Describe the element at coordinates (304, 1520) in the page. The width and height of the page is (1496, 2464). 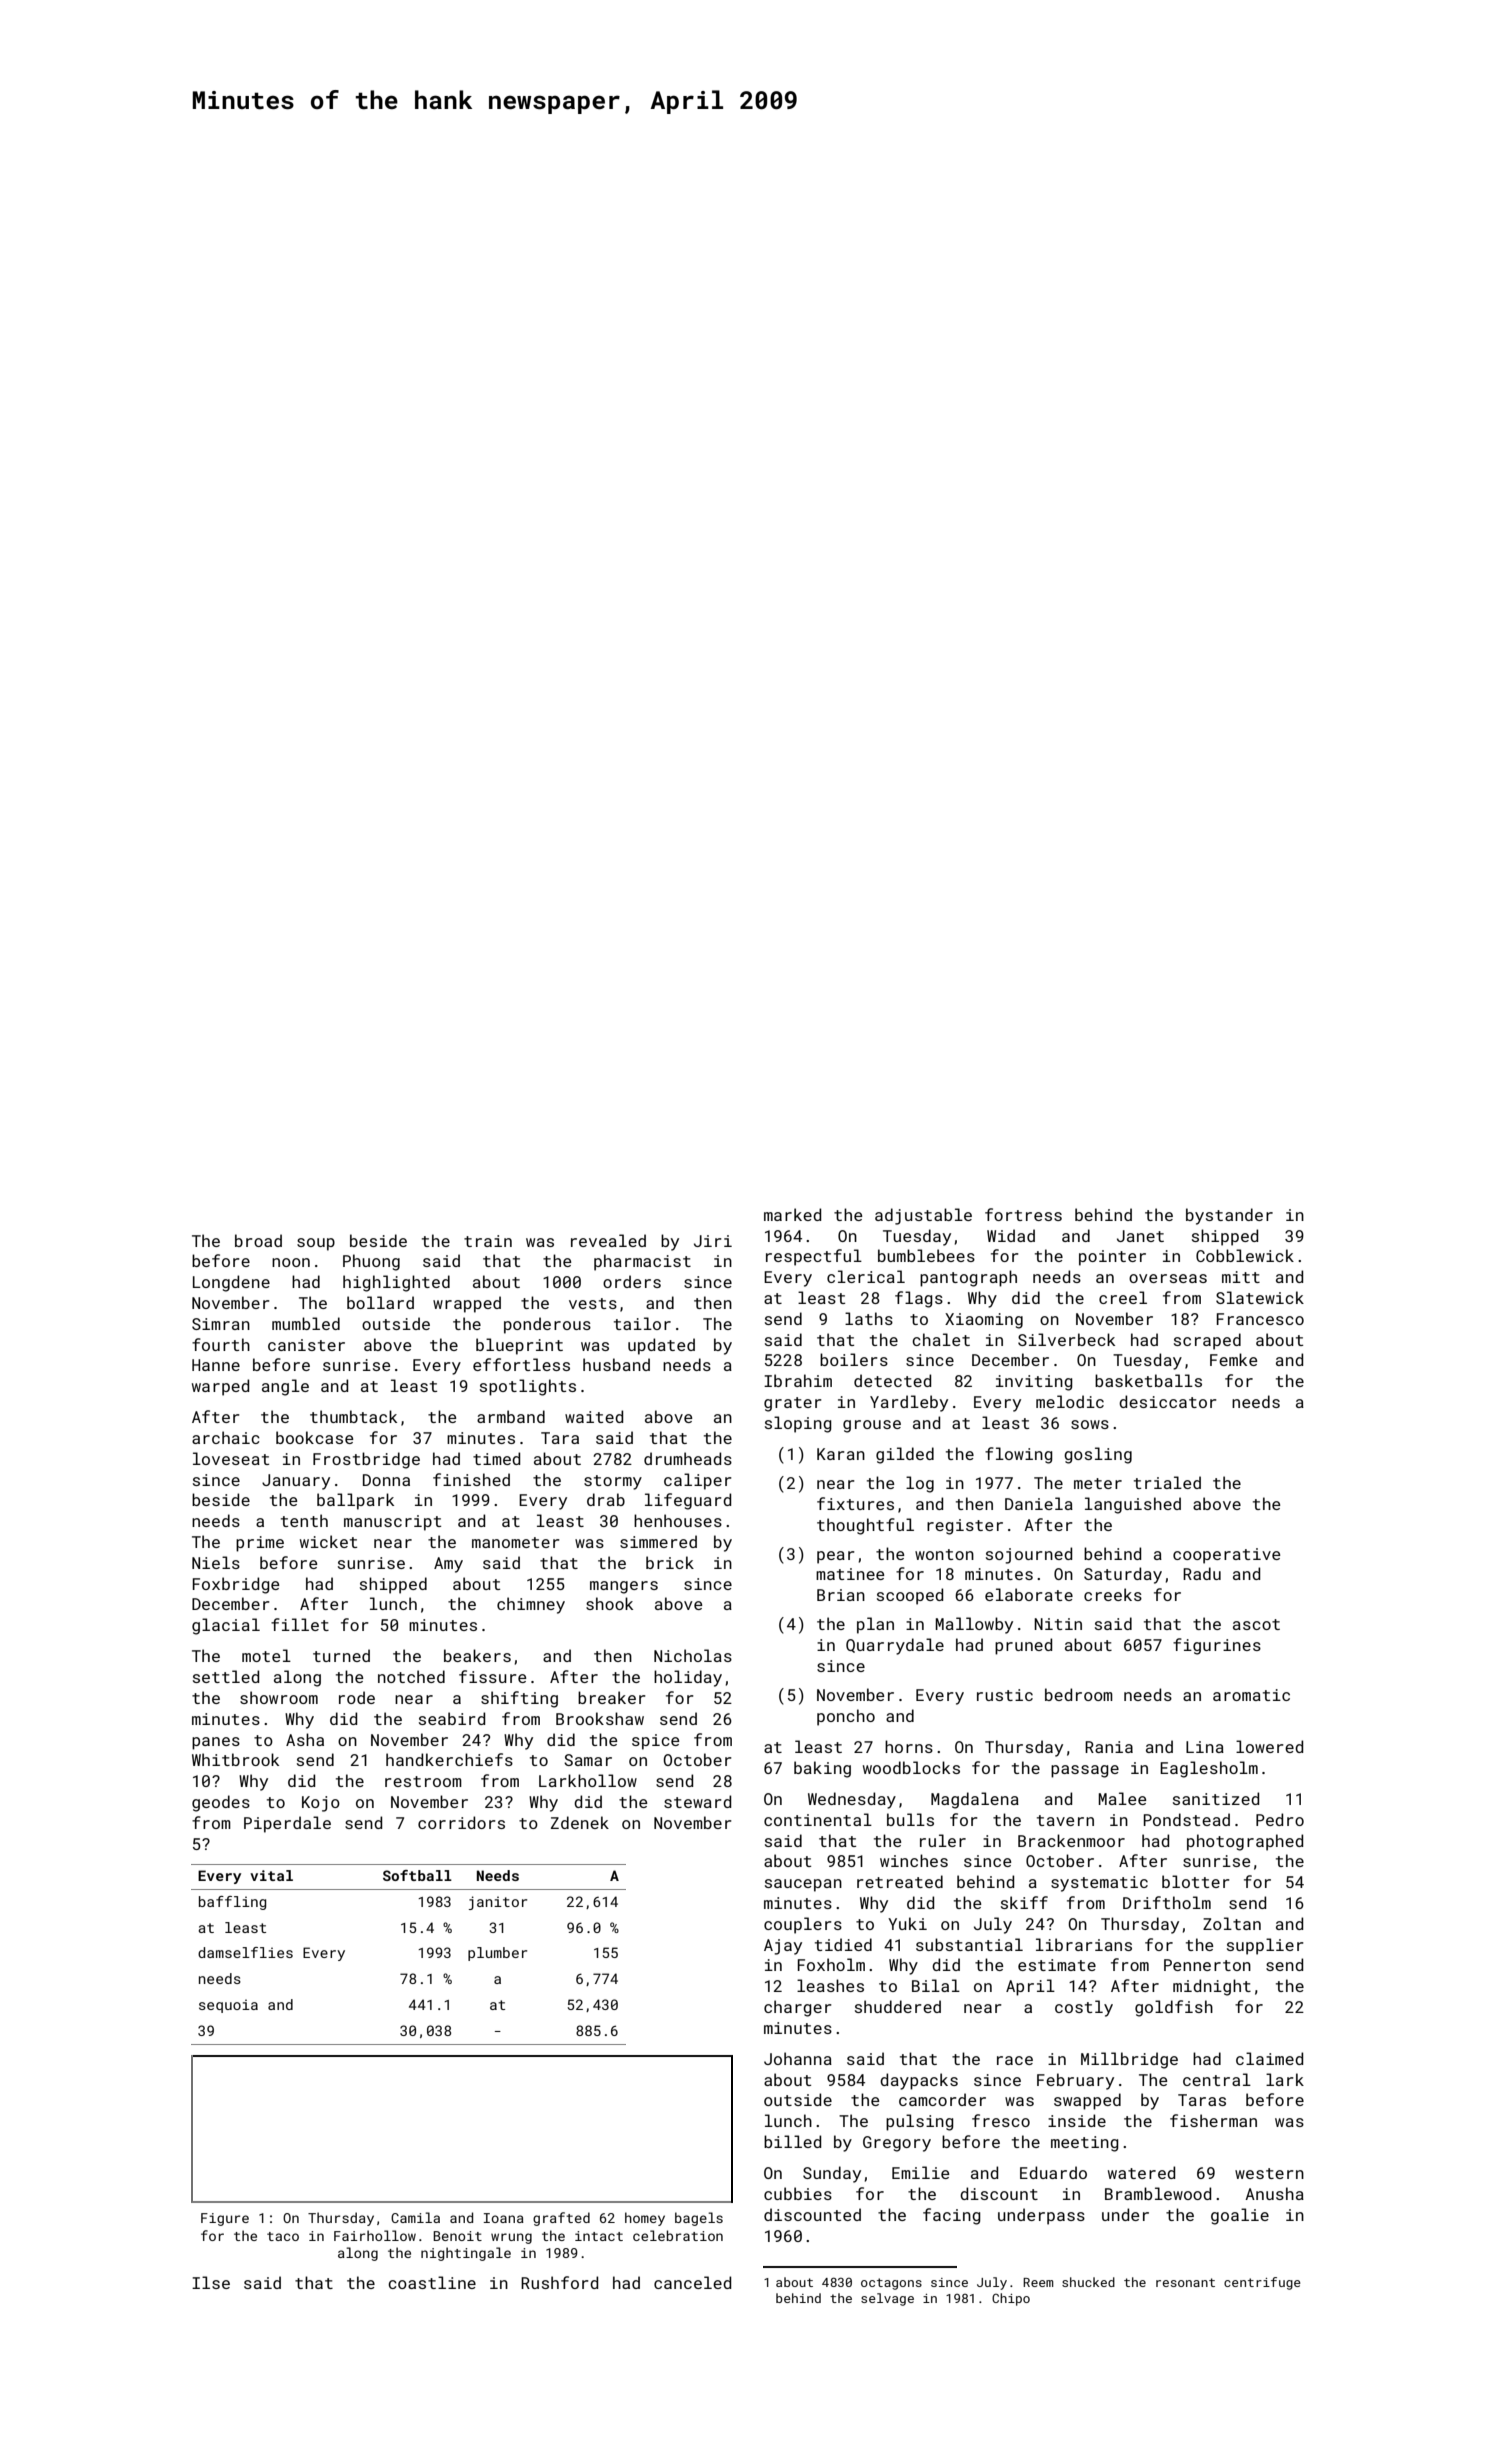
I see `tenth` at that location.
